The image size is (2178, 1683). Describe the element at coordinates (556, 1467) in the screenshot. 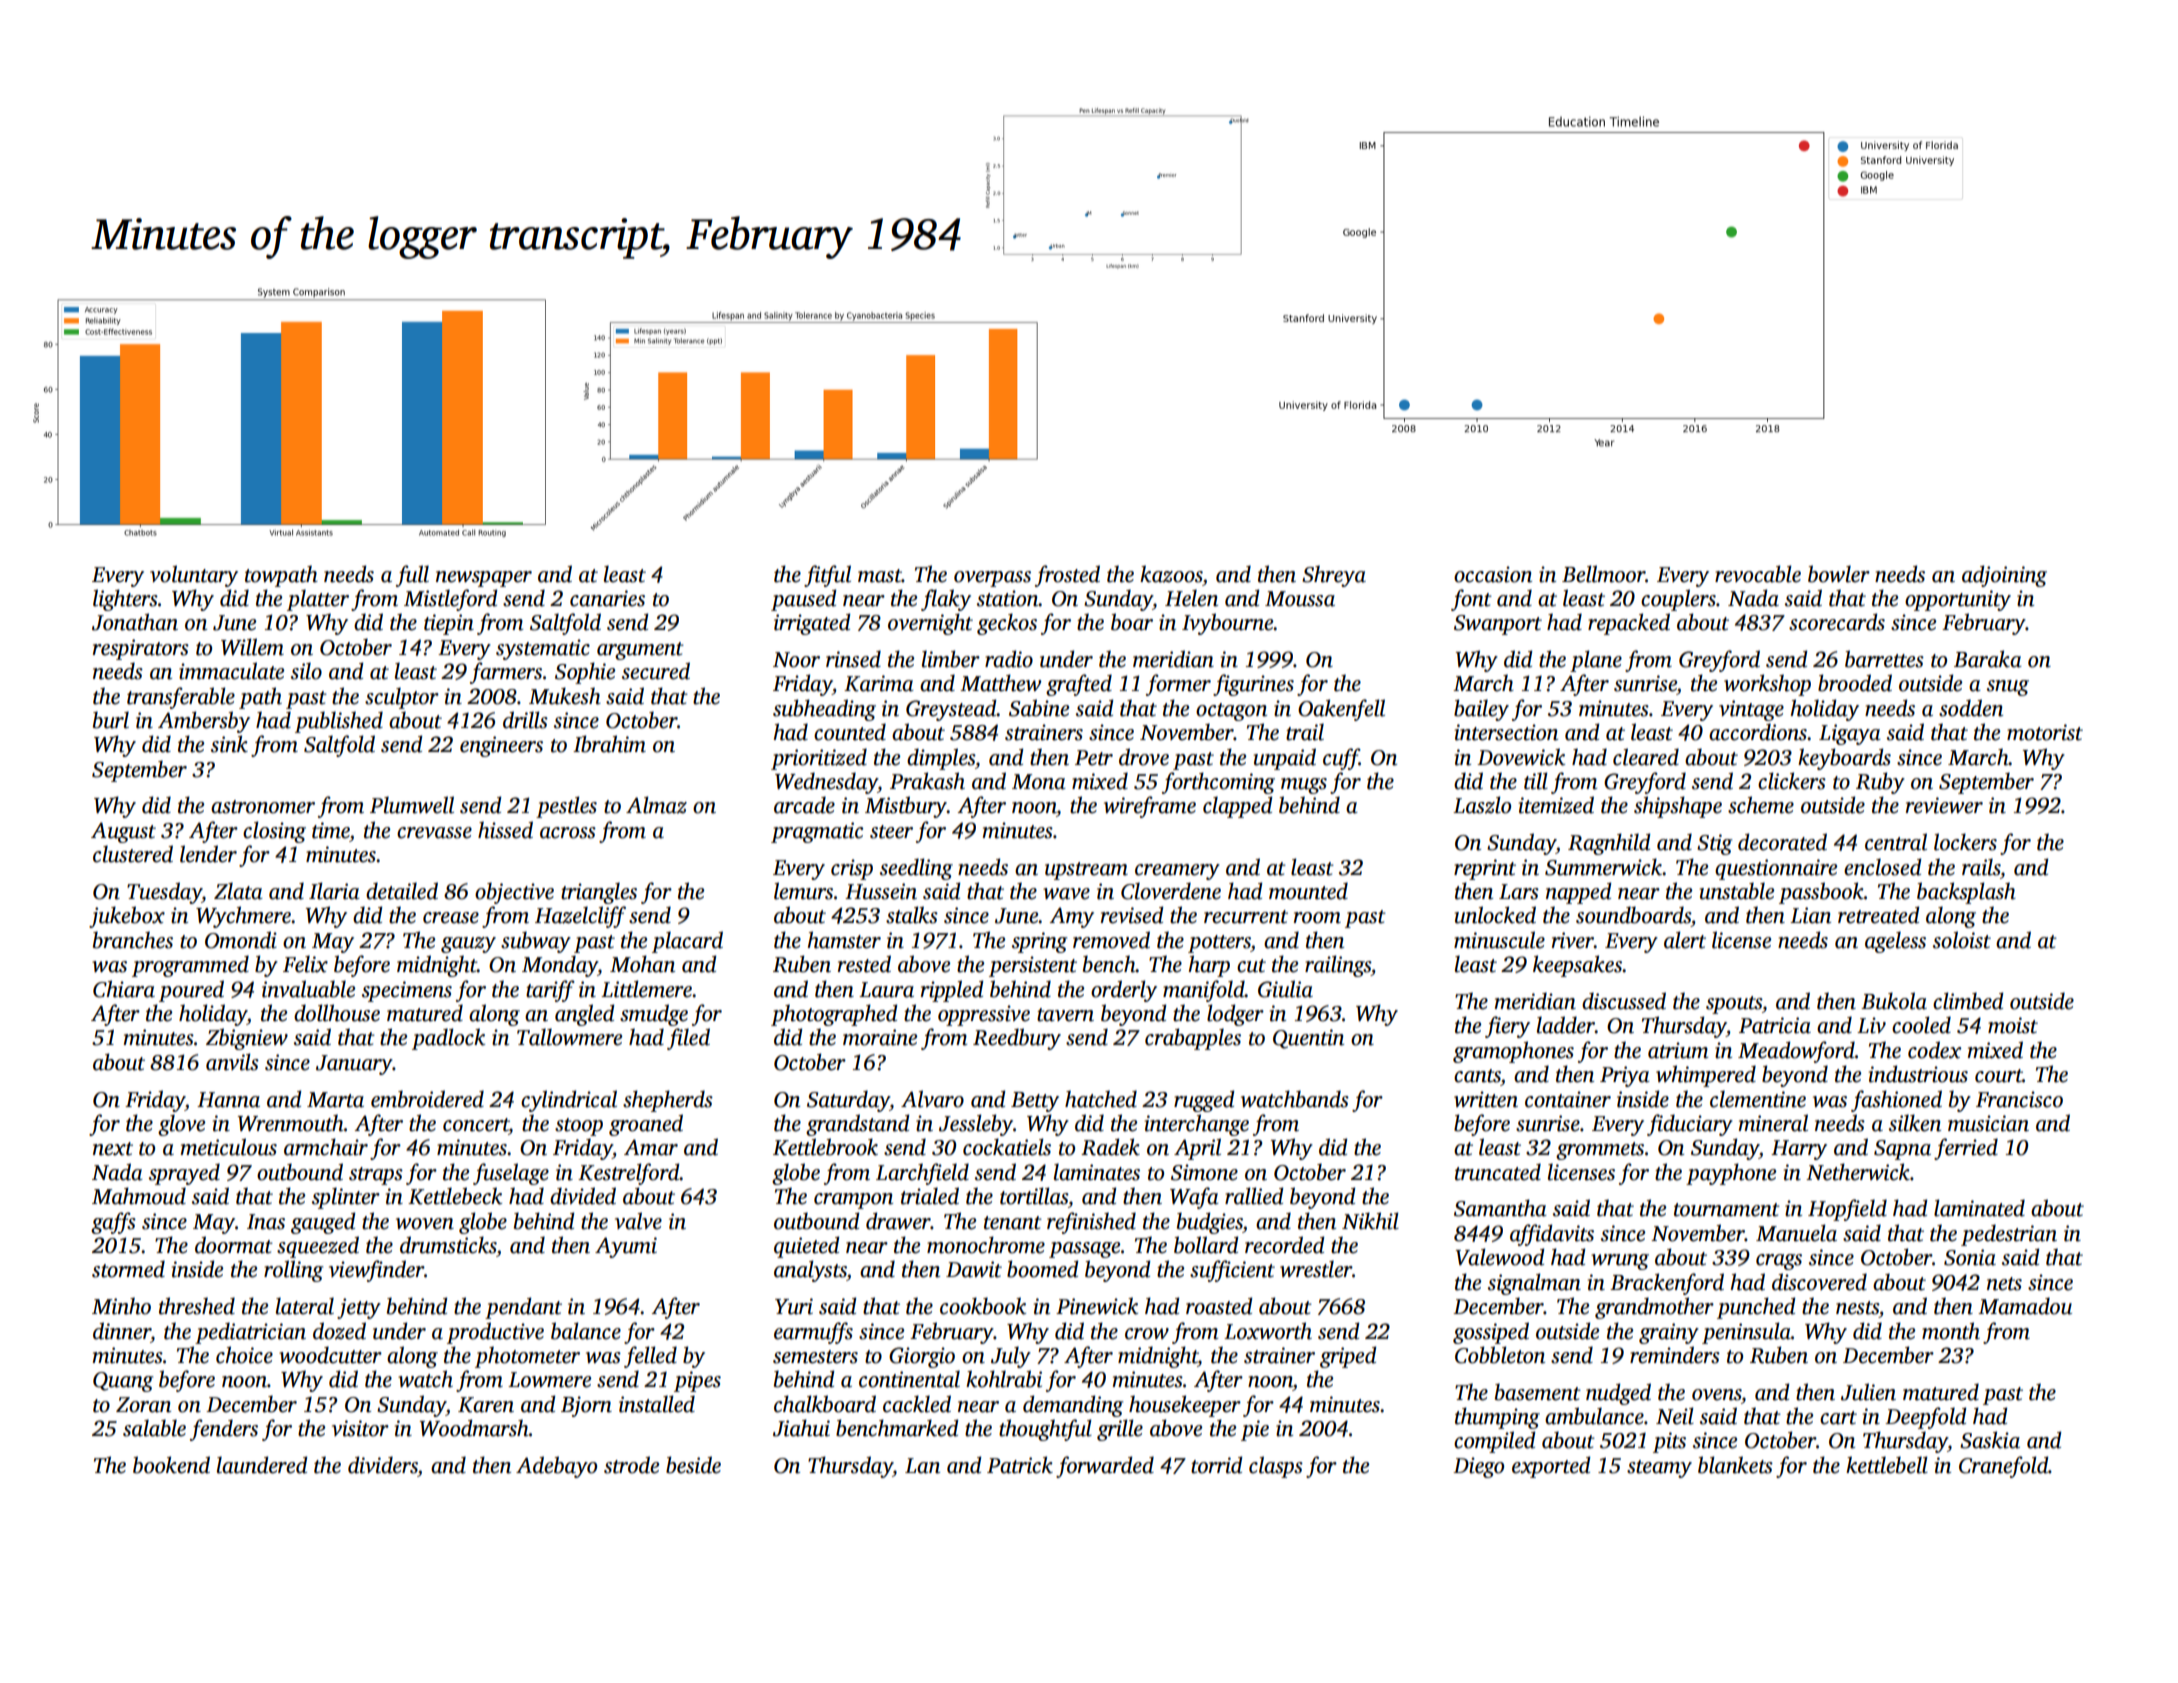

I see `Adebayo` at that location.
